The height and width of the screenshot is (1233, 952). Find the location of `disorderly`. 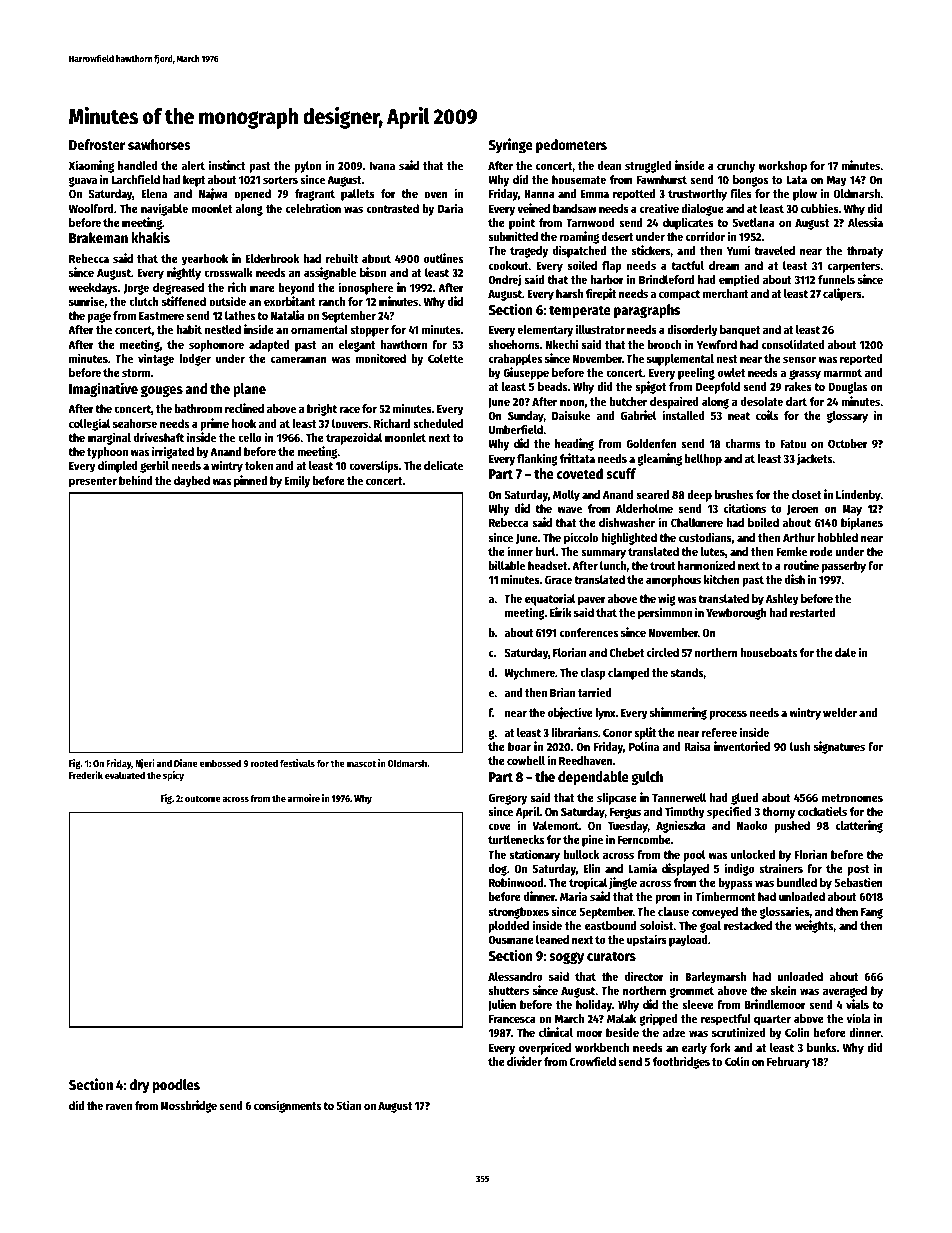

disorderly is located at coordinates (692, 330).
